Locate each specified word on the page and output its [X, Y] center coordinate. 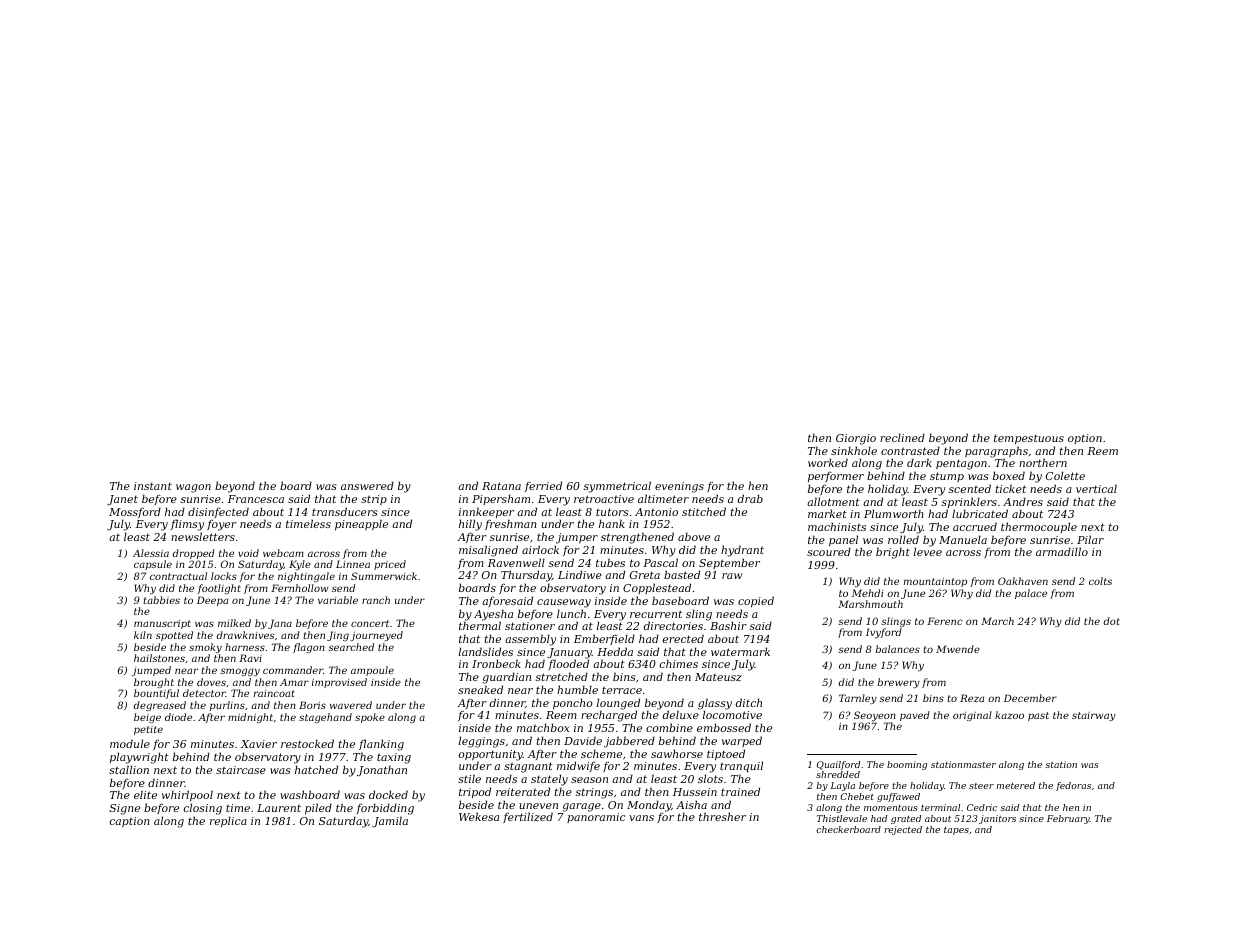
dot [1111, 621]
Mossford [135, 512]
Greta [645, 575]
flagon [309, 648]
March [997, 621]
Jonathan [382, 770]
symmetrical [617, 487]
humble [577, 689]
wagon [193, 488]
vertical [1096, 488]
